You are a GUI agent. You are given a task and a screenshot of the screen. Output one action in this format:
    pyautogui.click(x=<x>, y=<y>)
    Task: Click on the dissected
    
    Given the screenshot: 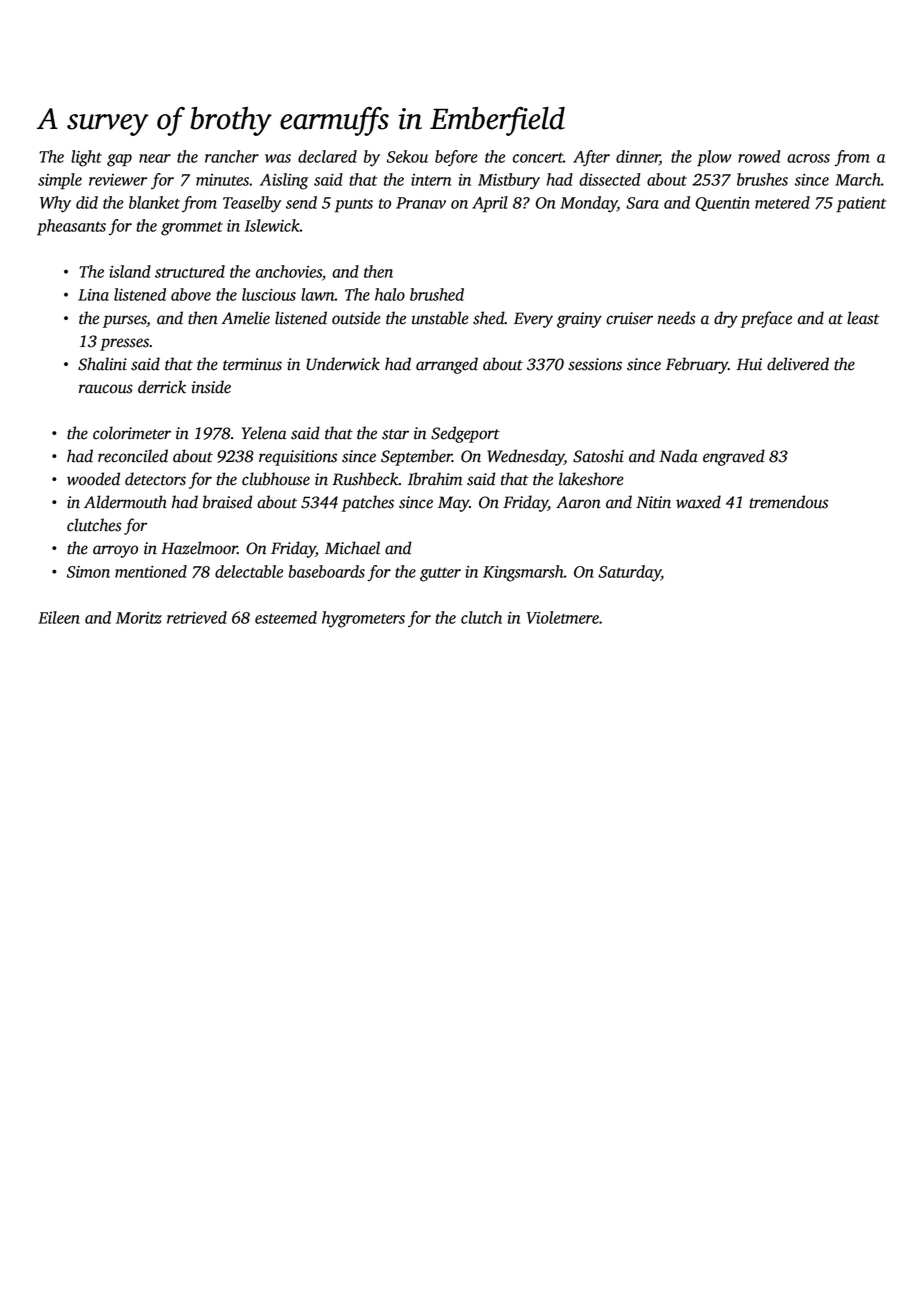 What is the action you would take?
    pyautogui.click(x=610, y=179)
